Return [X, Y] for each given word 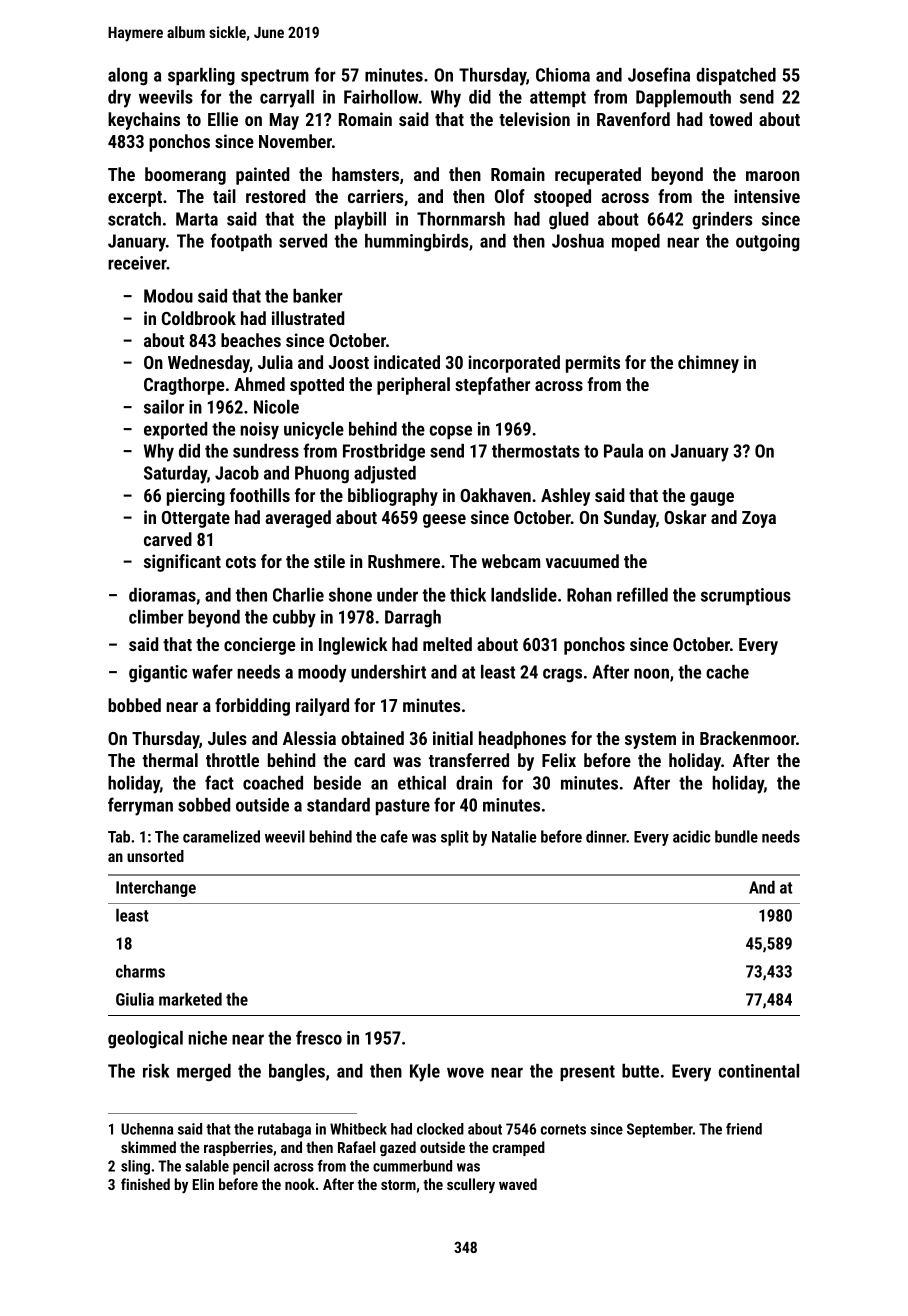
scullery [471, 1185]
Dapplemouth [683, 98]
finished [145, 1184]
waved [518, 1184]
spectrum [275, 77]
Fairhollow [381, 97]
